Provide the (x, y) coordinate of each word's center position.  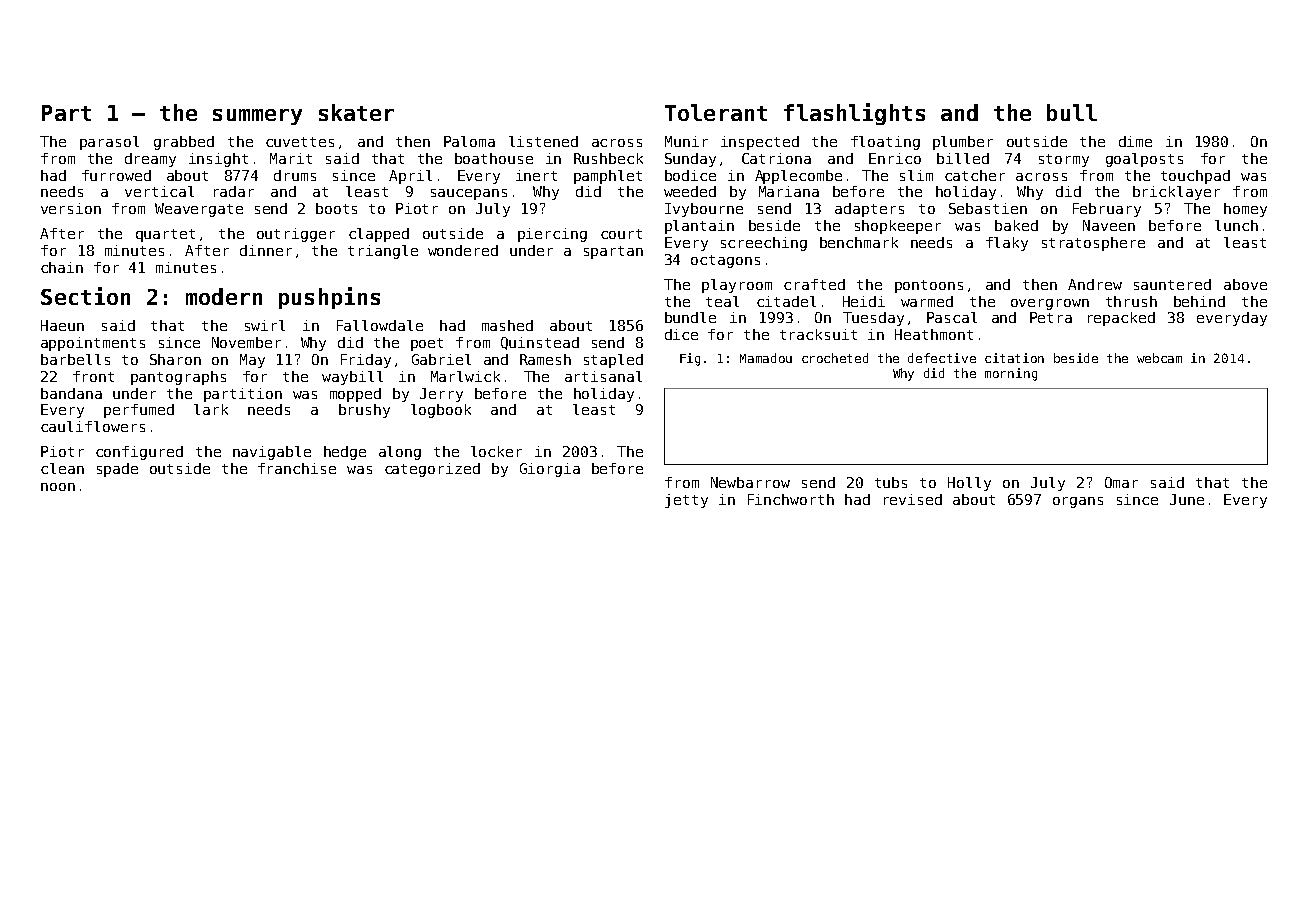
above (1245, 284)
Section (85, 296)
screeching (764, 244)
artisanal (603, 376)
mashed (507, 325)
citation (1014, 358)
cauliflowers (93, 426)
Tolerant (716, 112)
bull (1072, 112)
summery (257, 117)
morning (1011, 374)
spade (117, 470)
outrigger (296, 235)
